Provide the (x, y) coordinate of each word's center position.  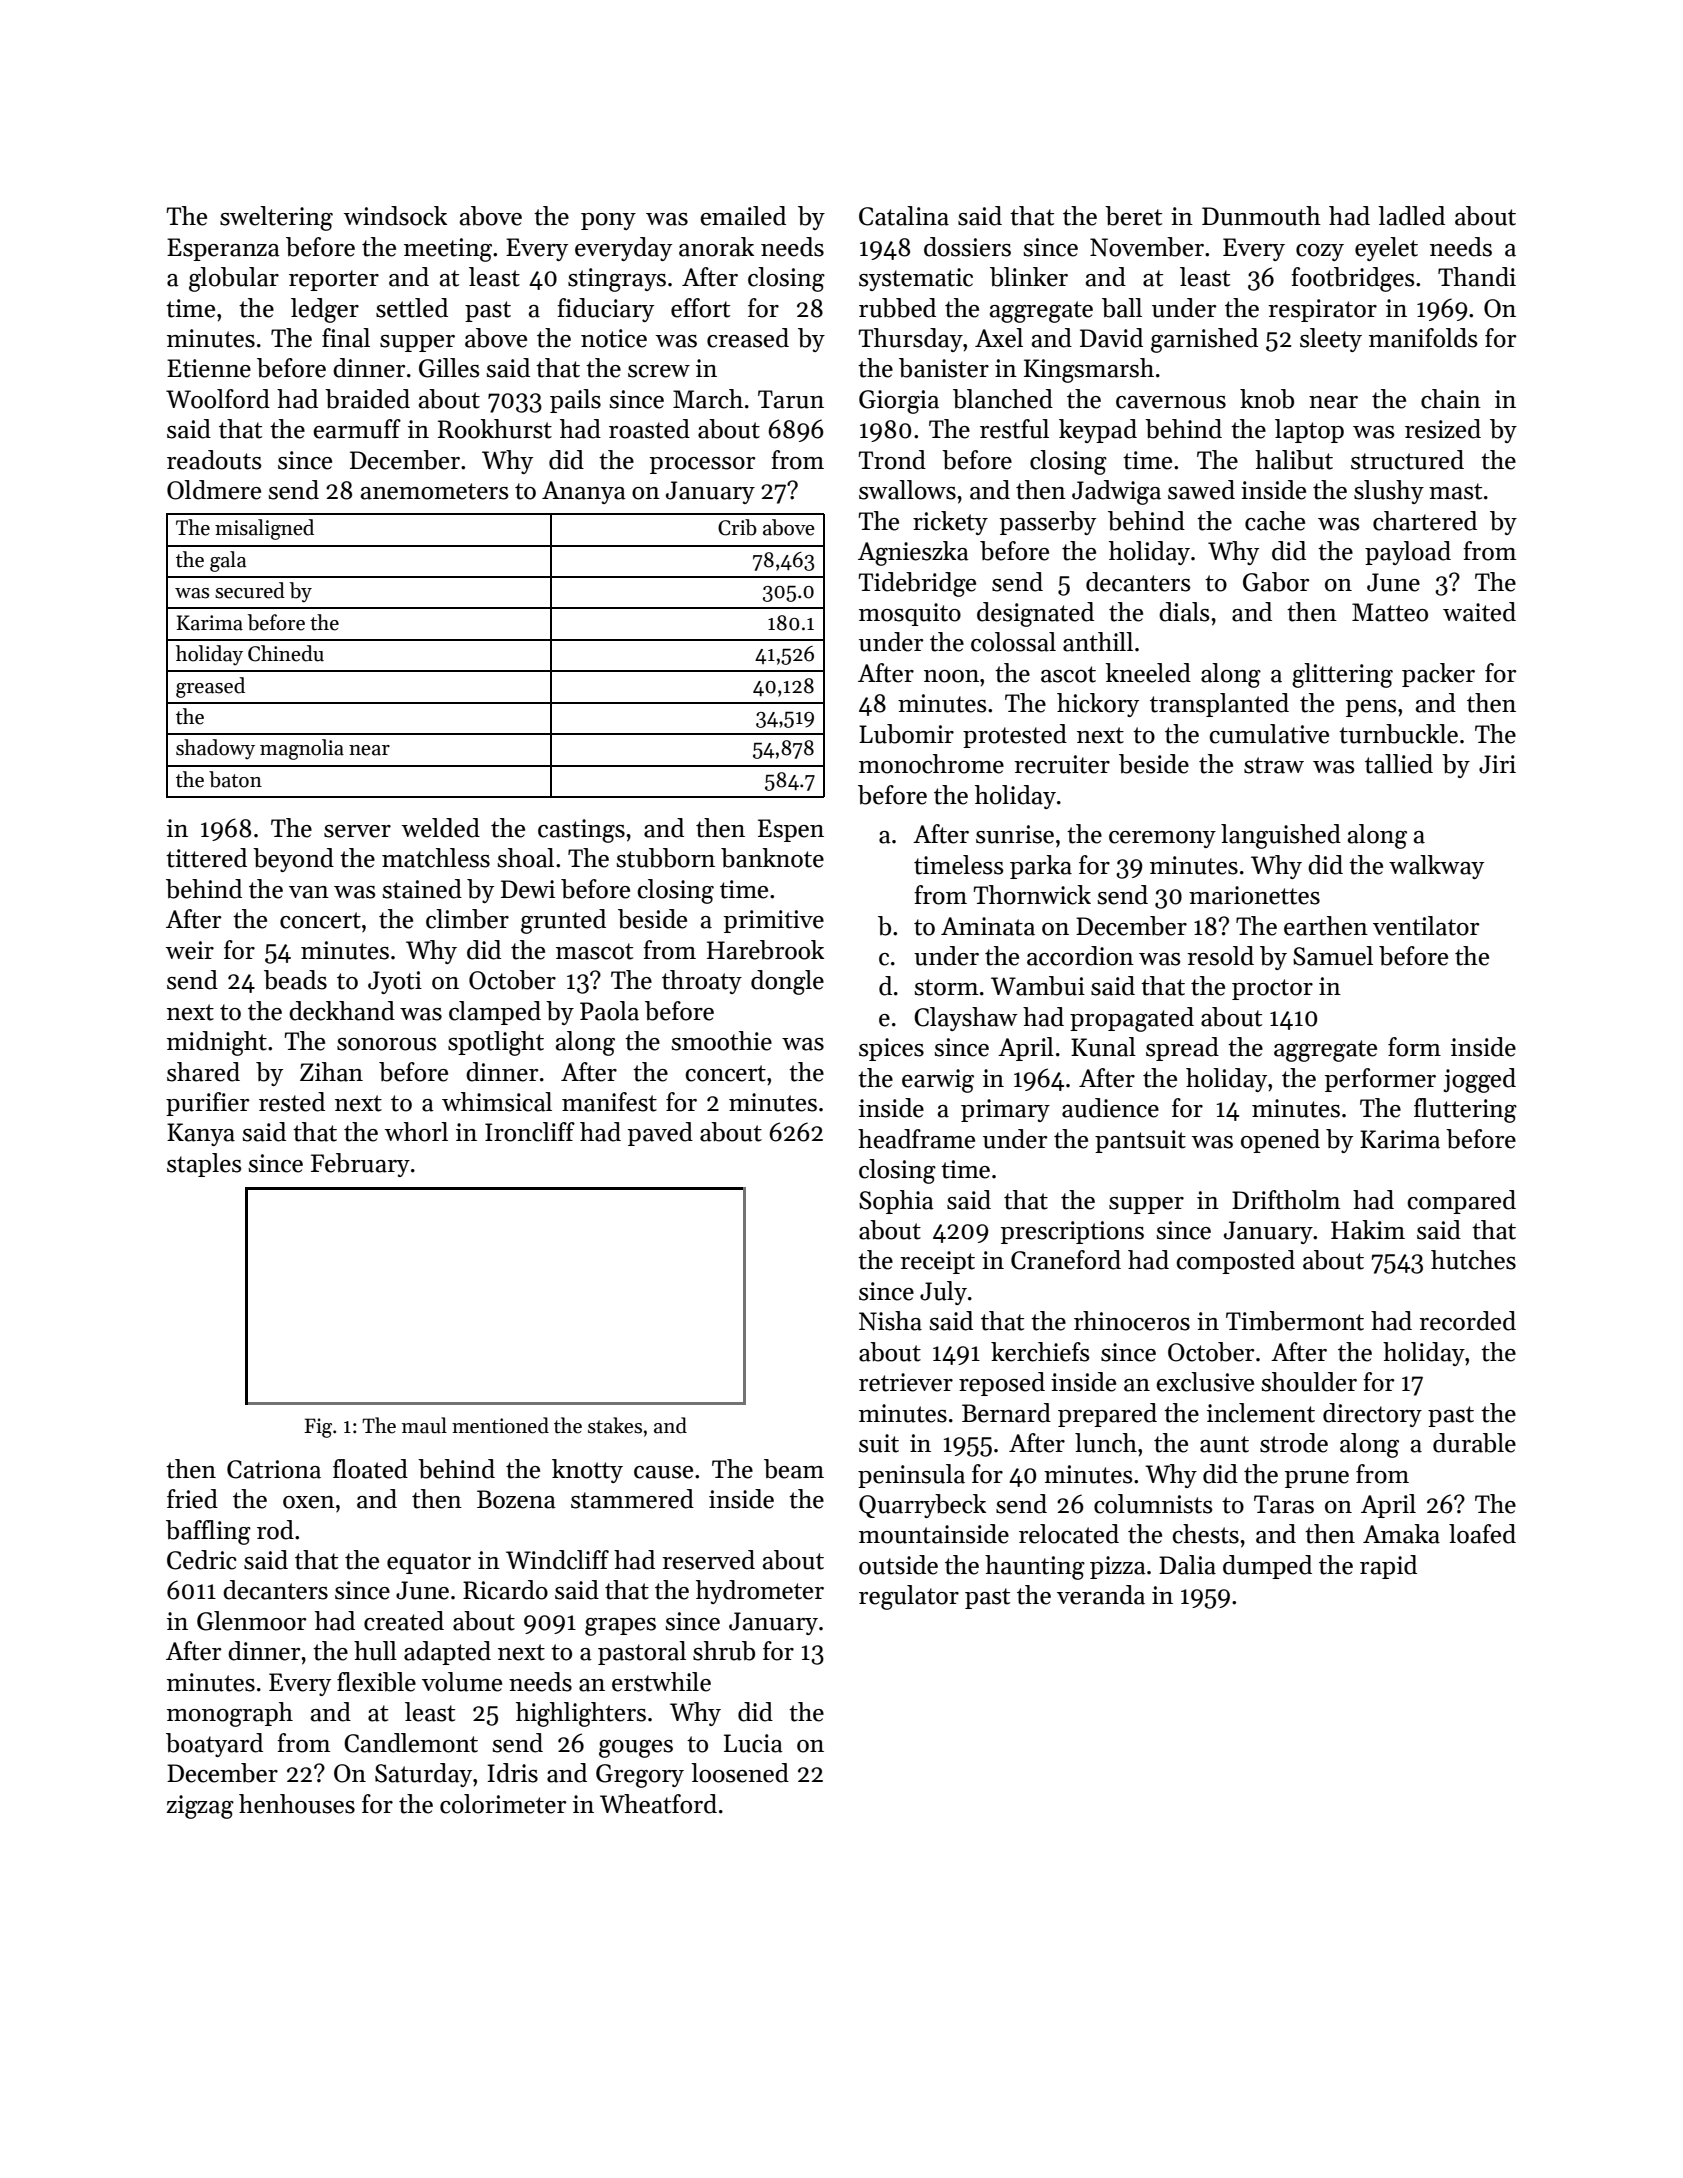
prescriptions (1072, 1232)
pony (608, 221)
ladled (1411, 216)
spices (891, 1049)
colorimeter (503, 1804)
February (360, 1165)
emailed (743, 216)
